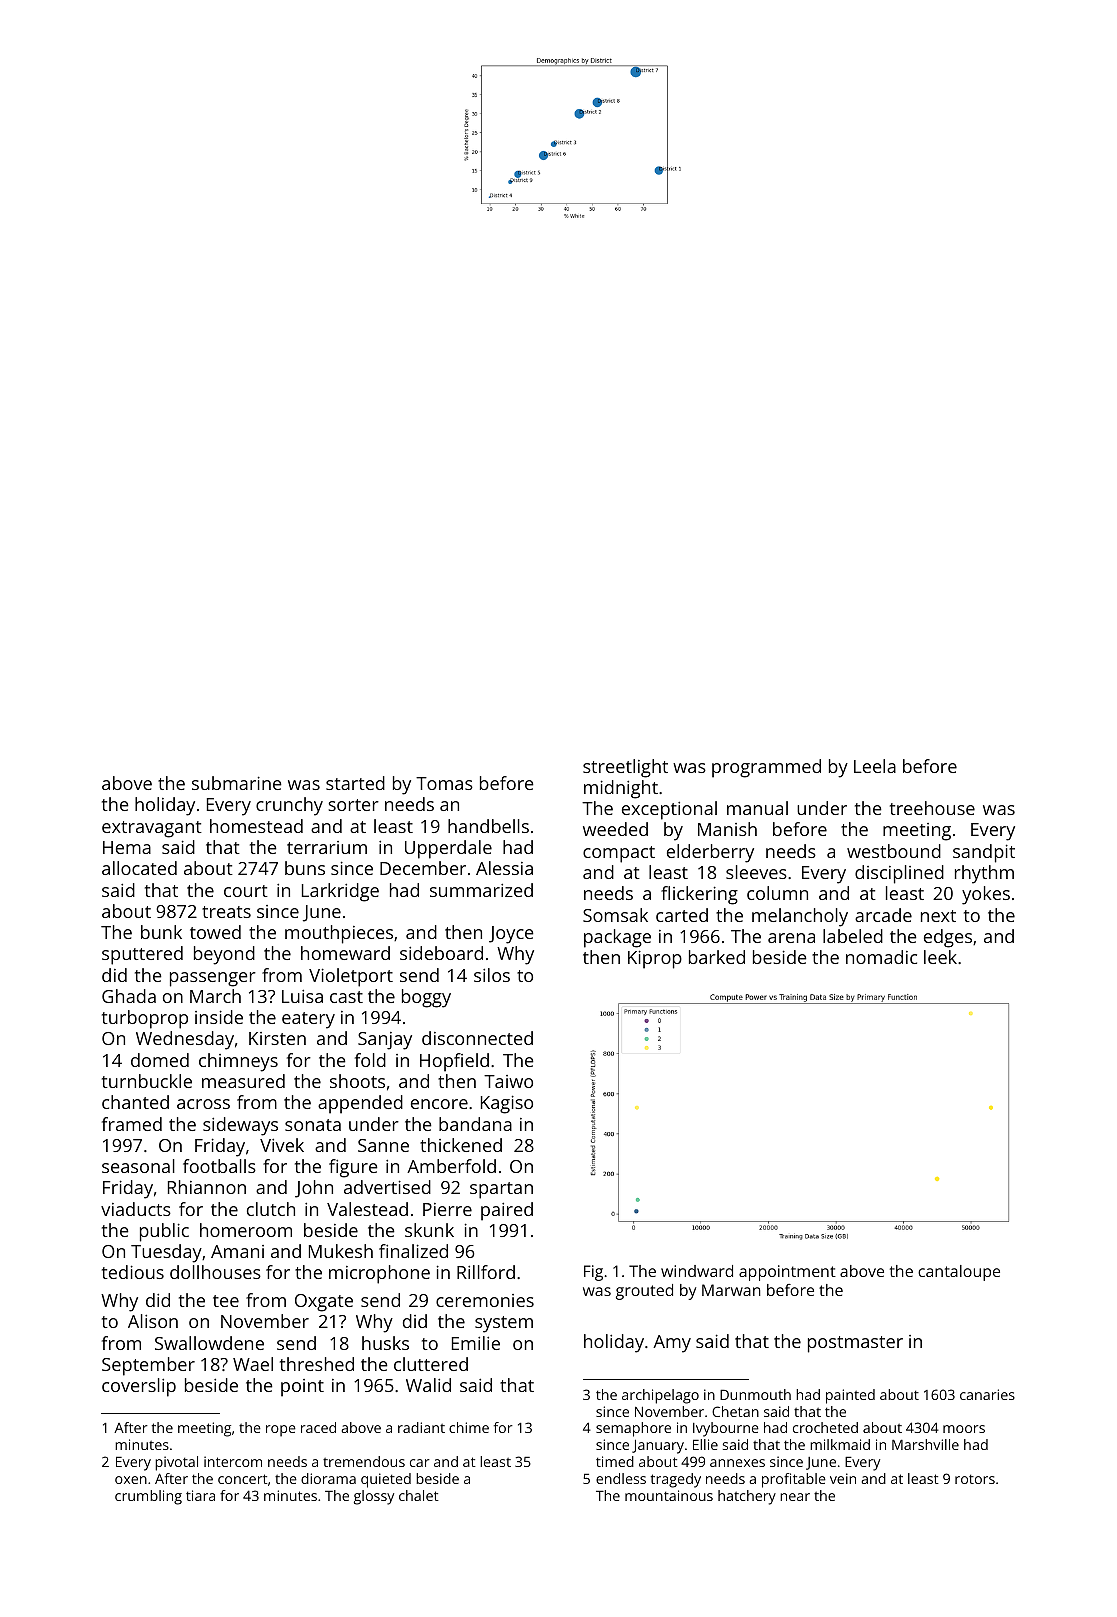 The width and height of the image is (1117, 1617). I want to click on yokes, so click(986, 895).
